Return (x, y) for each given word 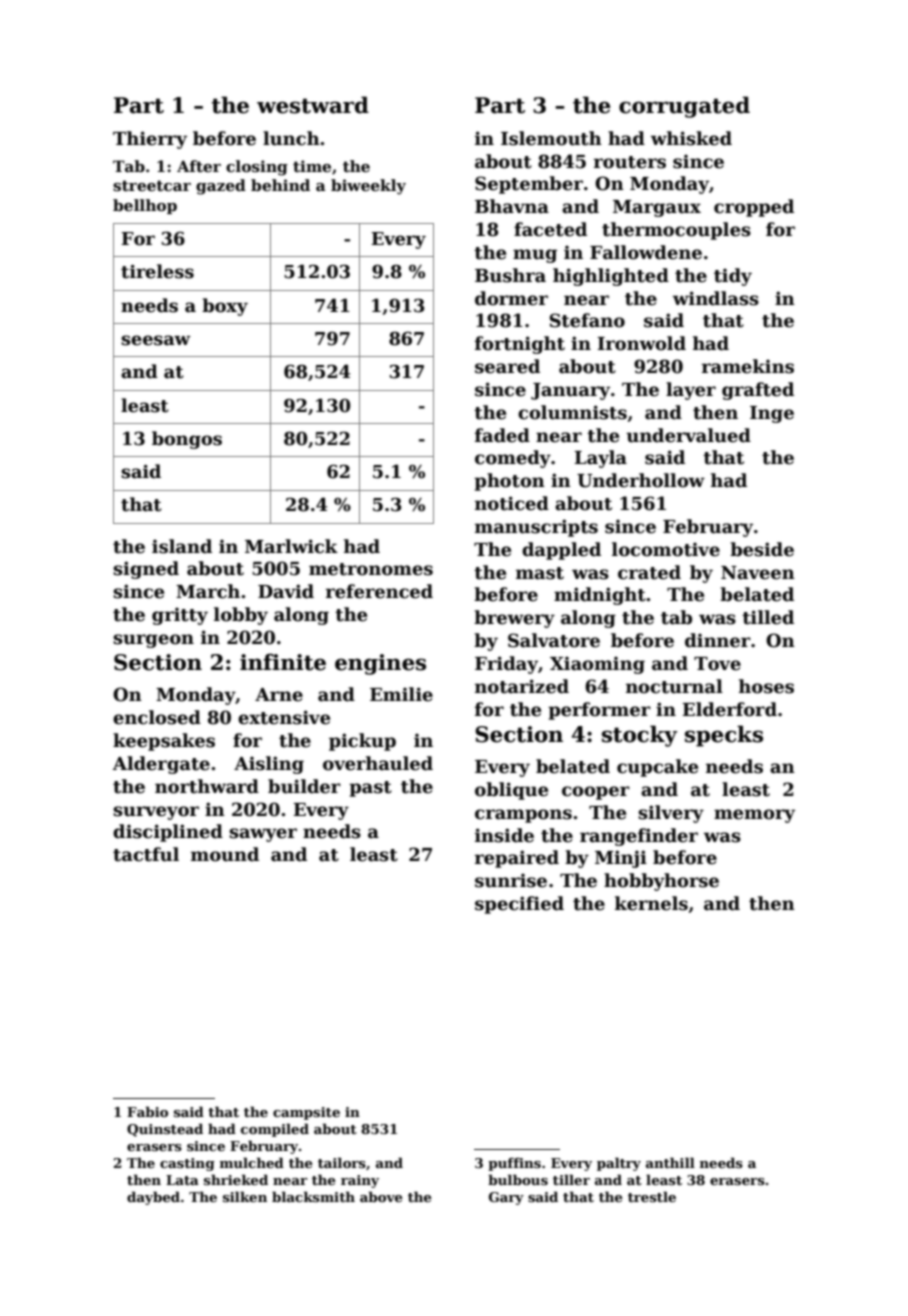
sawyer (263, 835)
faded (502, 435)
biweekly (368, 187)
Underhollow (641, 480)
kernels (651, 903)
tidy (733, 277)
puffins (514, 1164)
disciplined (168, 833)
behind (280, 185)
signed (146, 570)
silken (245, 1196)
